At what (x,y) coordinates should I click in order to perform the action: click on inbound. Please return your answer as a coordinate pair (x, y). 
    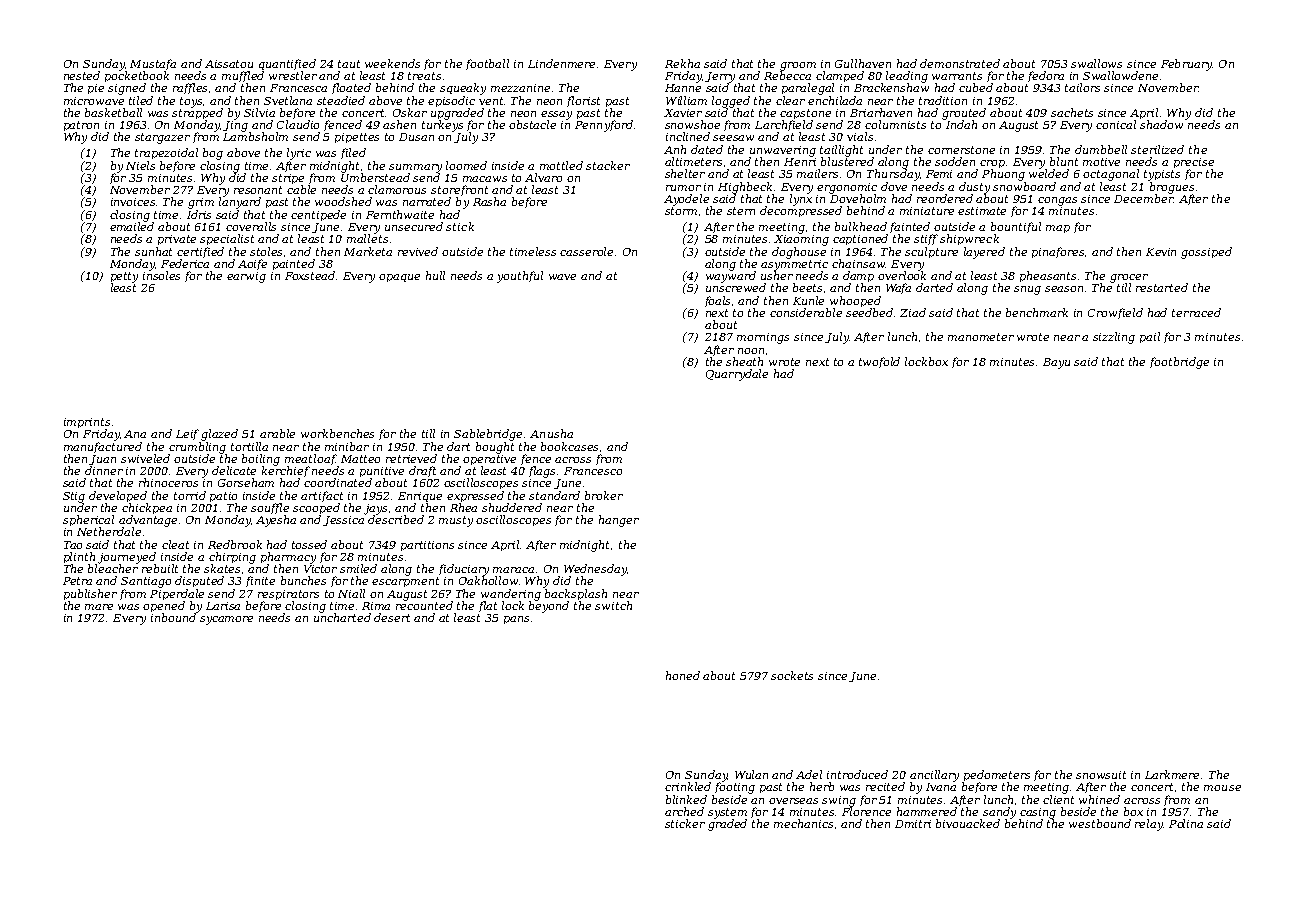
    Looking at the image, I should click on (173, 617).
